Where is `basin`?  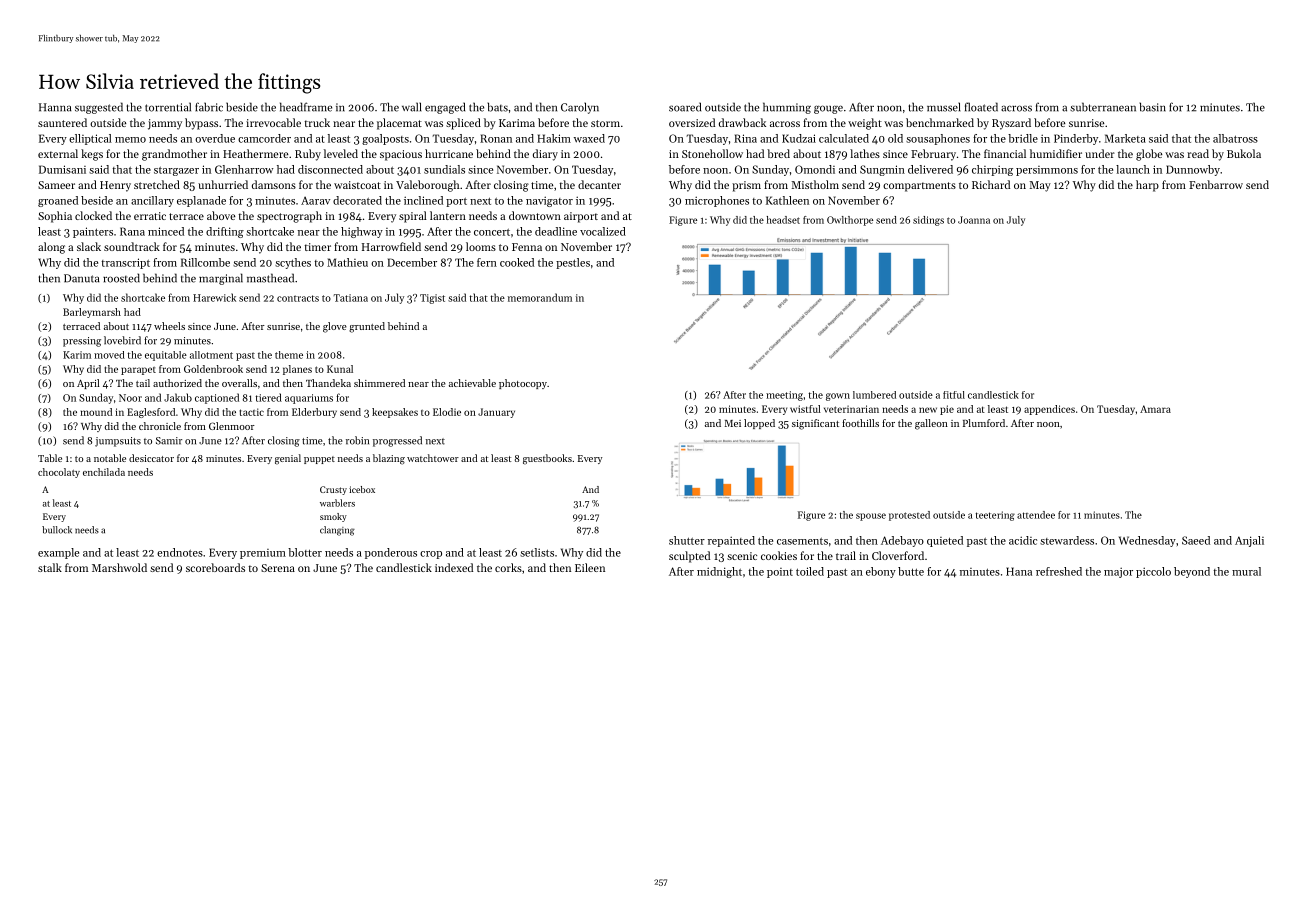
basin is located at coordinates (1152, 107).
